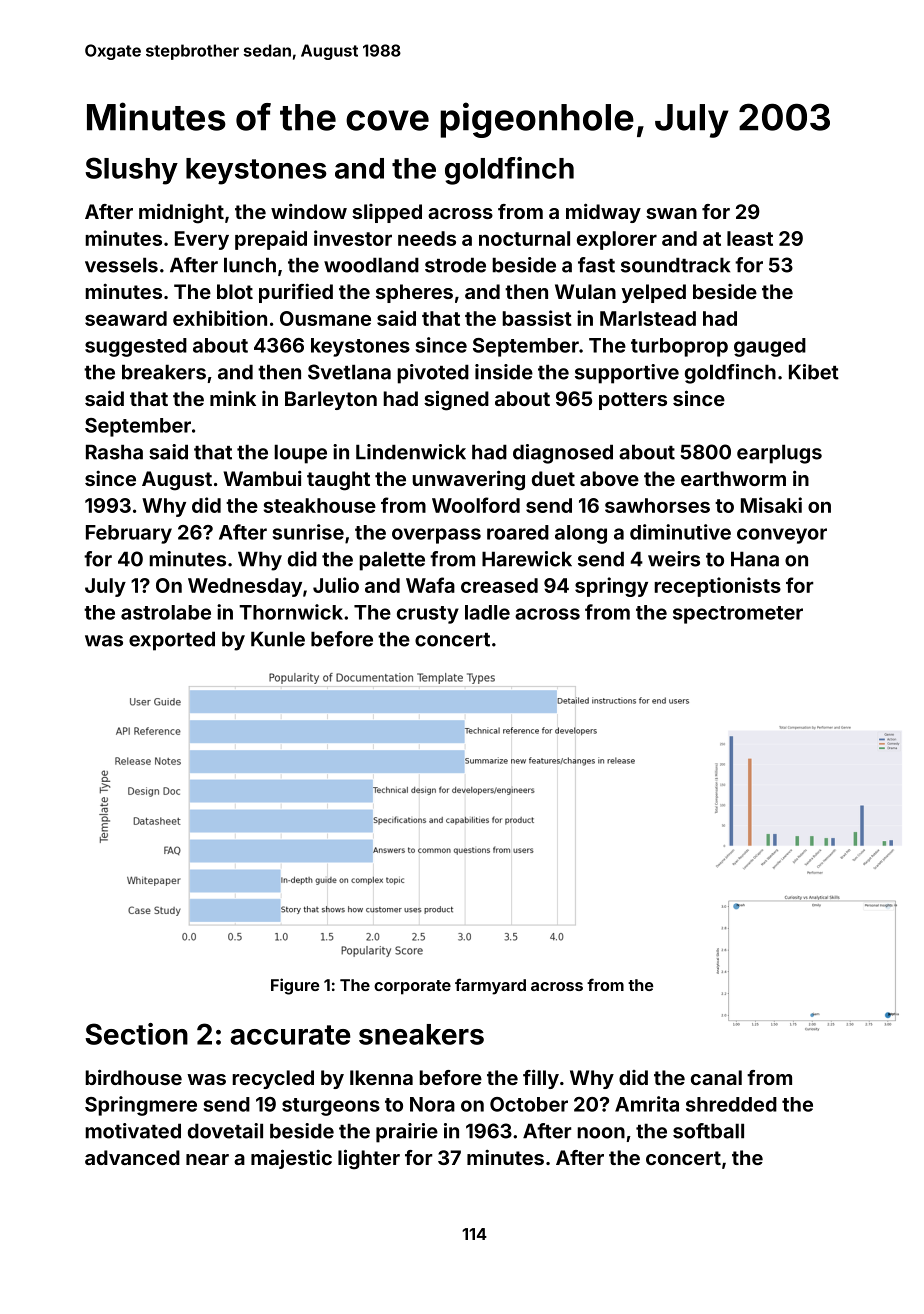  Describe the element at coordinates (121, 265) in the screenshot. I see `vessels` at that location.
